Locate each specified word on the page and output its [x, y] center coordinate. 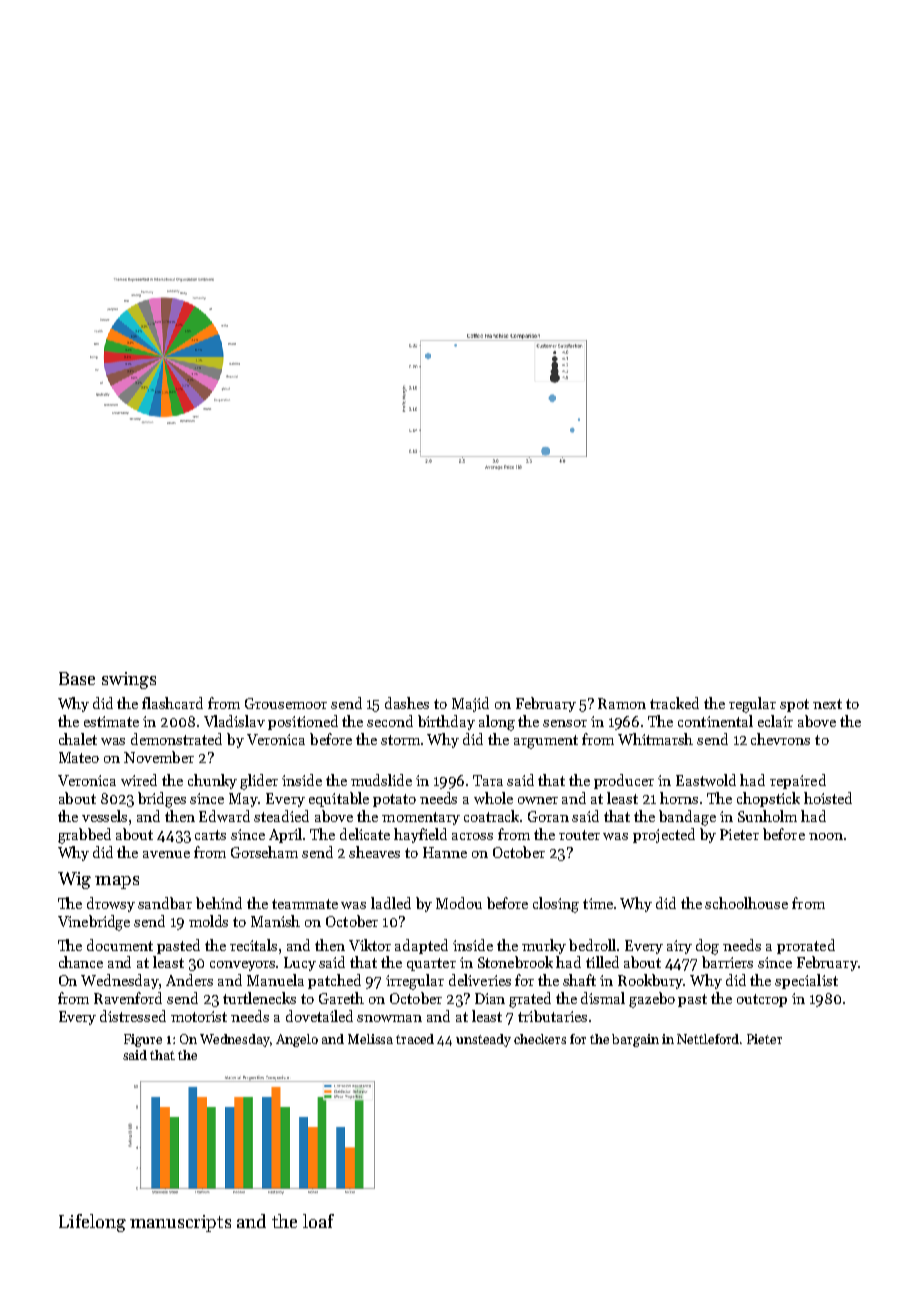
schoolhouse [746, 903]
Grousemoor [286, 703]
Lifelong [92, 1223]
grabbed [84, 836]
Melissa [370, 1039]
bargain [635, 1040]
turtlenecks [259, 998]
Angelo [297, 1040]
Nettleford [708, 1039]
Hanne [445, 852]
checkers [540, 1039]
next [827, 704]
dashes [407, 703]
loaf [318, 1221]
